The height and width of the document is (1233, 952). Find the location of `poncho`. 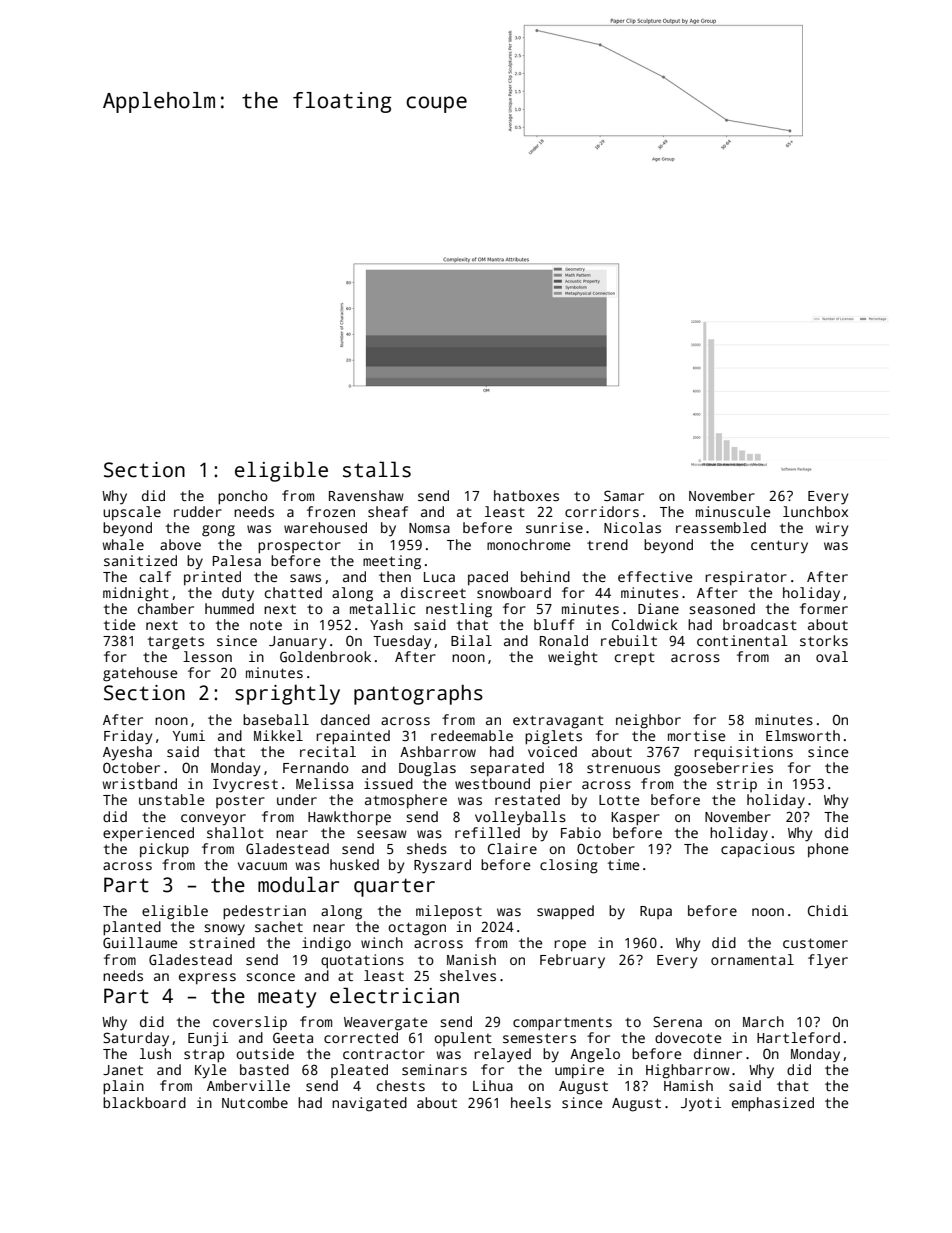

poncho is located at coordinates (243, 497).
